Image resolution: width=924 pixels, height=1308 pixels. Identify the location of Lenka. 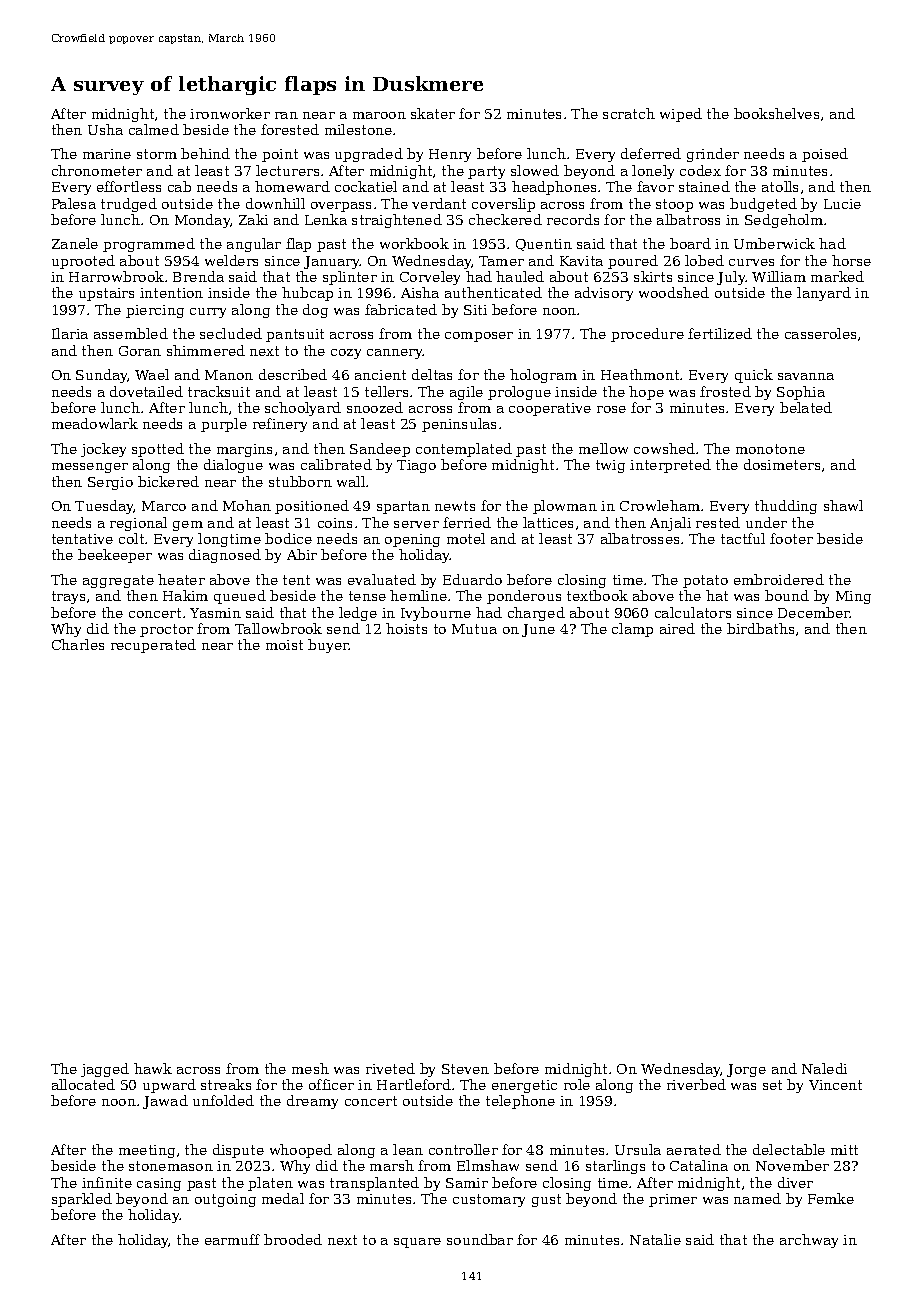
(326, 219).
